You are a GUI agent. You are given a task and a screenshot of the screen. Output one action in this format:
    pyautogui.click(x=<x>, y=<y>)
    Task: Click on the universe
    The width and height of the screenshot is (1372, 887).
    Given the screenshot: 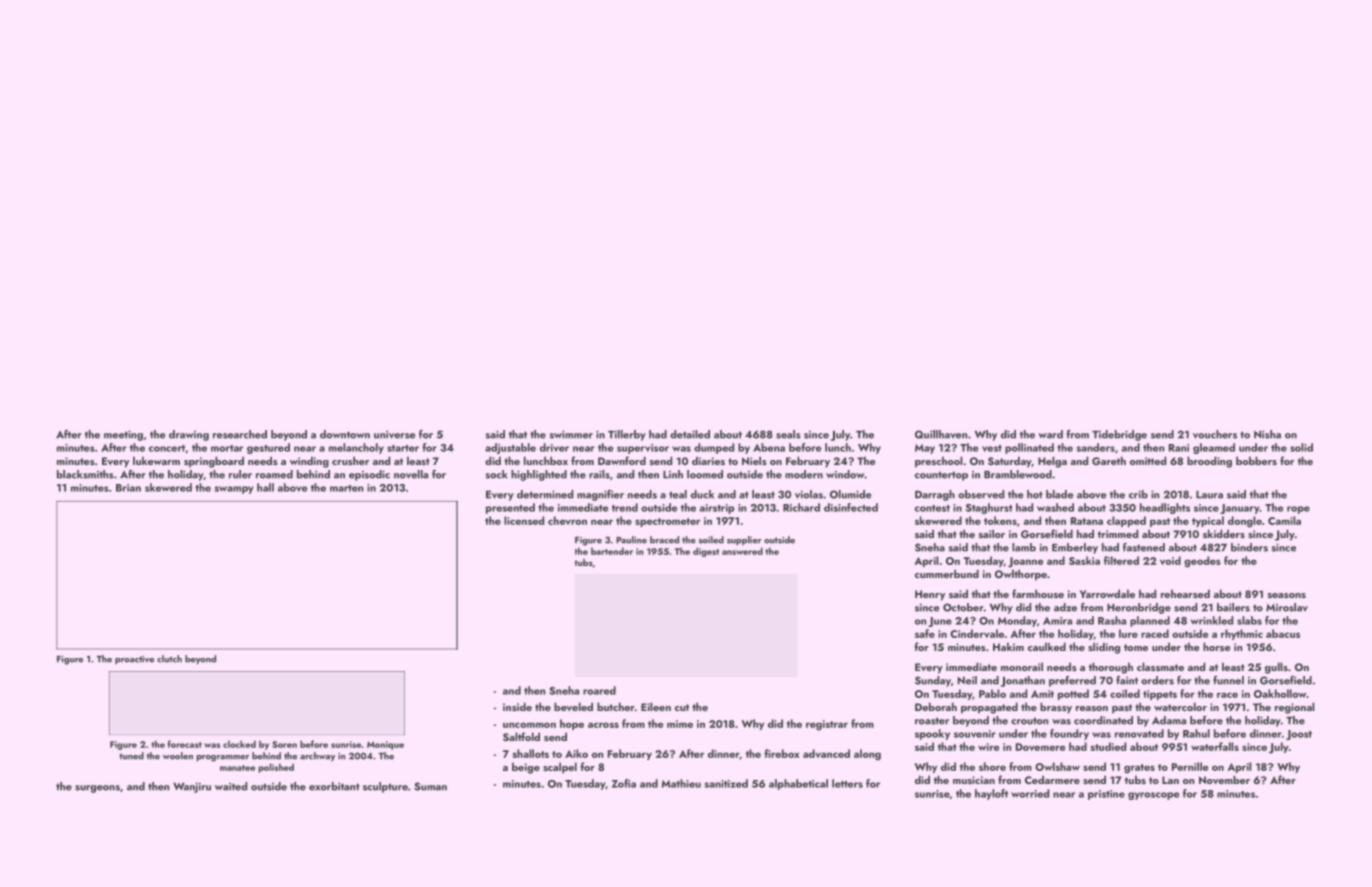 What is the action you would take?
    pyautogui.click(x=394, y=435)
